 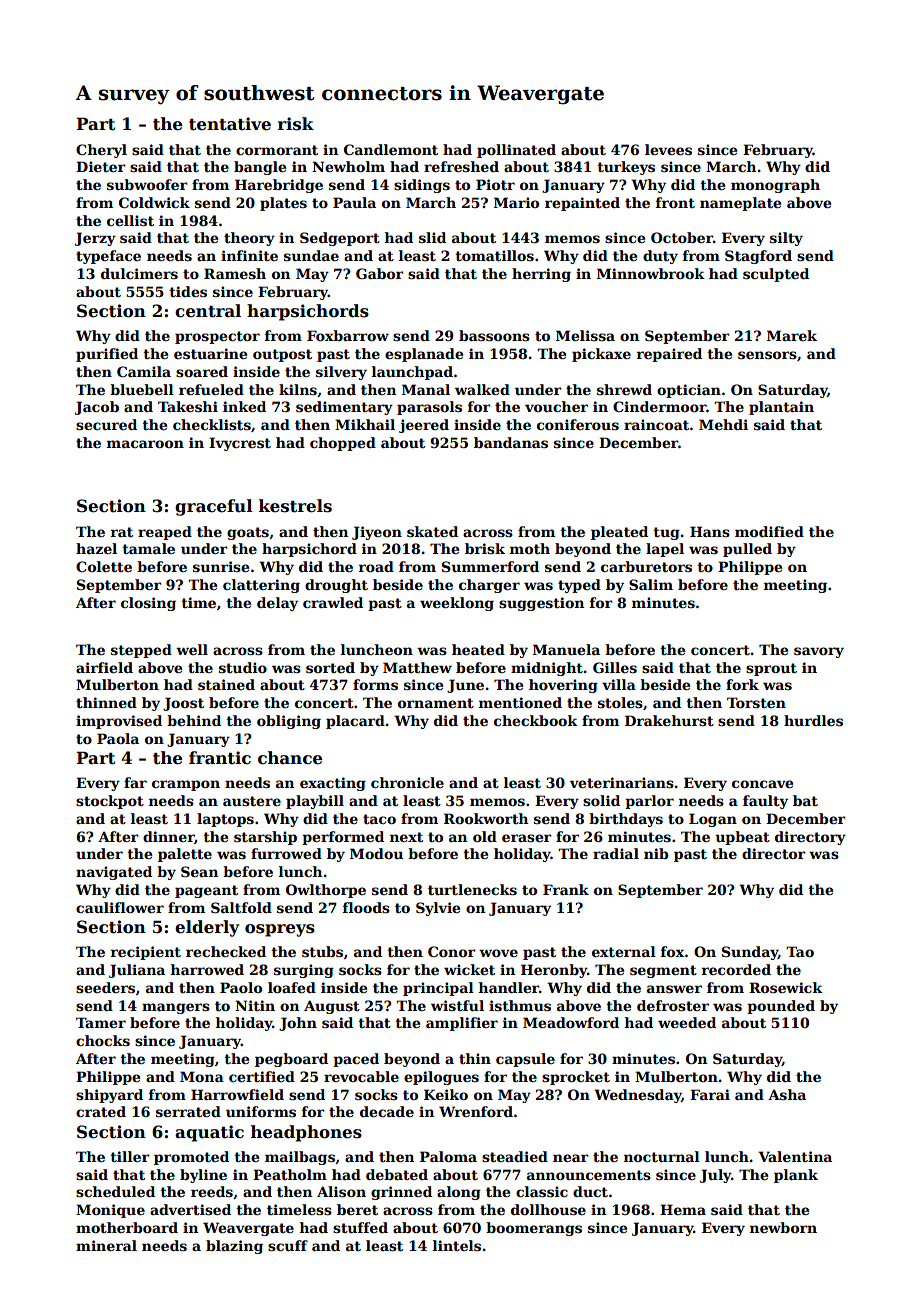 I want to click on modified, so click(x=769, y=531).
